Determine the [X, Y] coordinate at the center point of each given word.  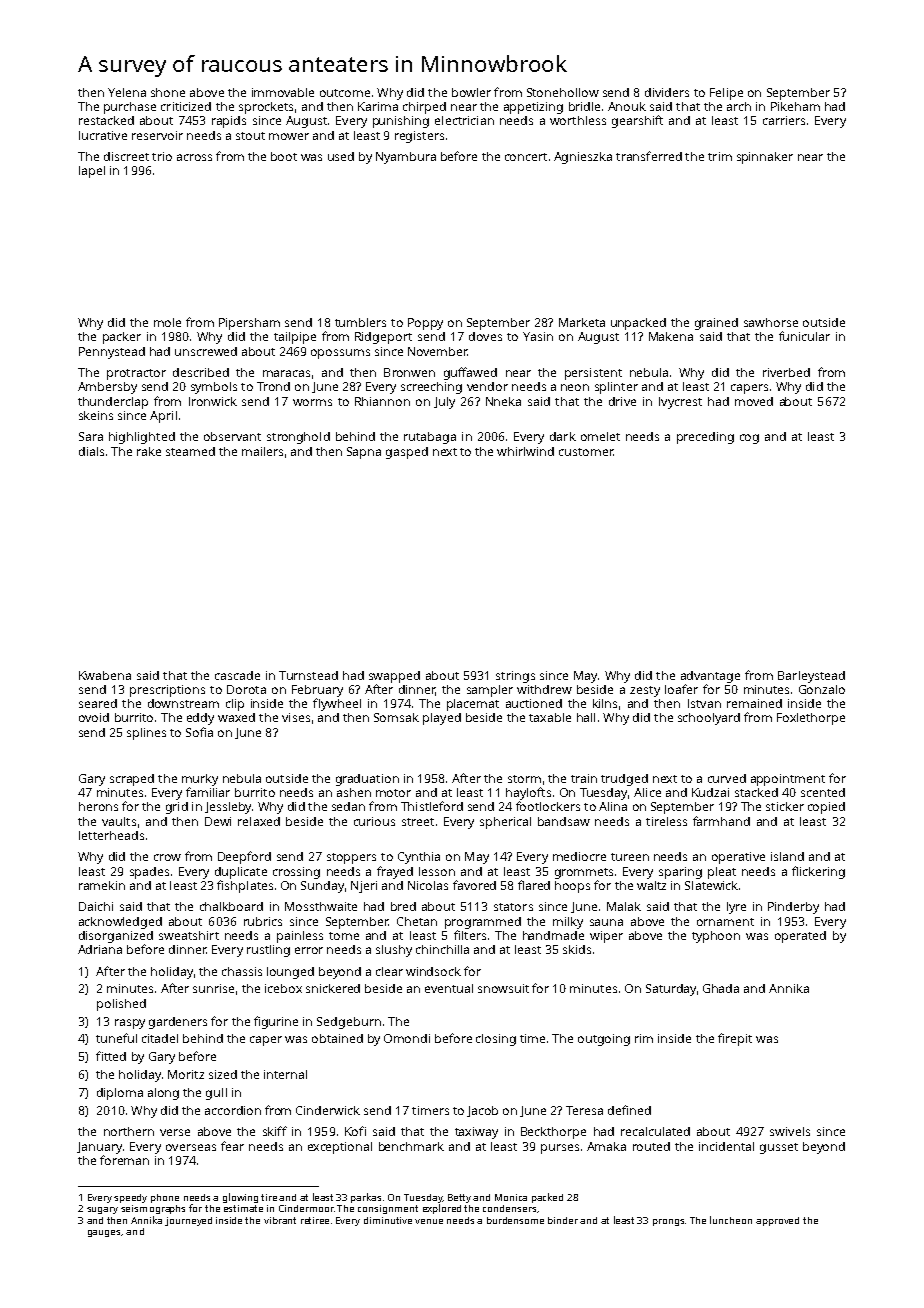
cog [749, 439]
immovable [283, 92]
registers [419, 137]
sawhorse [771, 322]
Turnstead [308, 675]
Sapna [364, 453]
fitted [111, 1056]
